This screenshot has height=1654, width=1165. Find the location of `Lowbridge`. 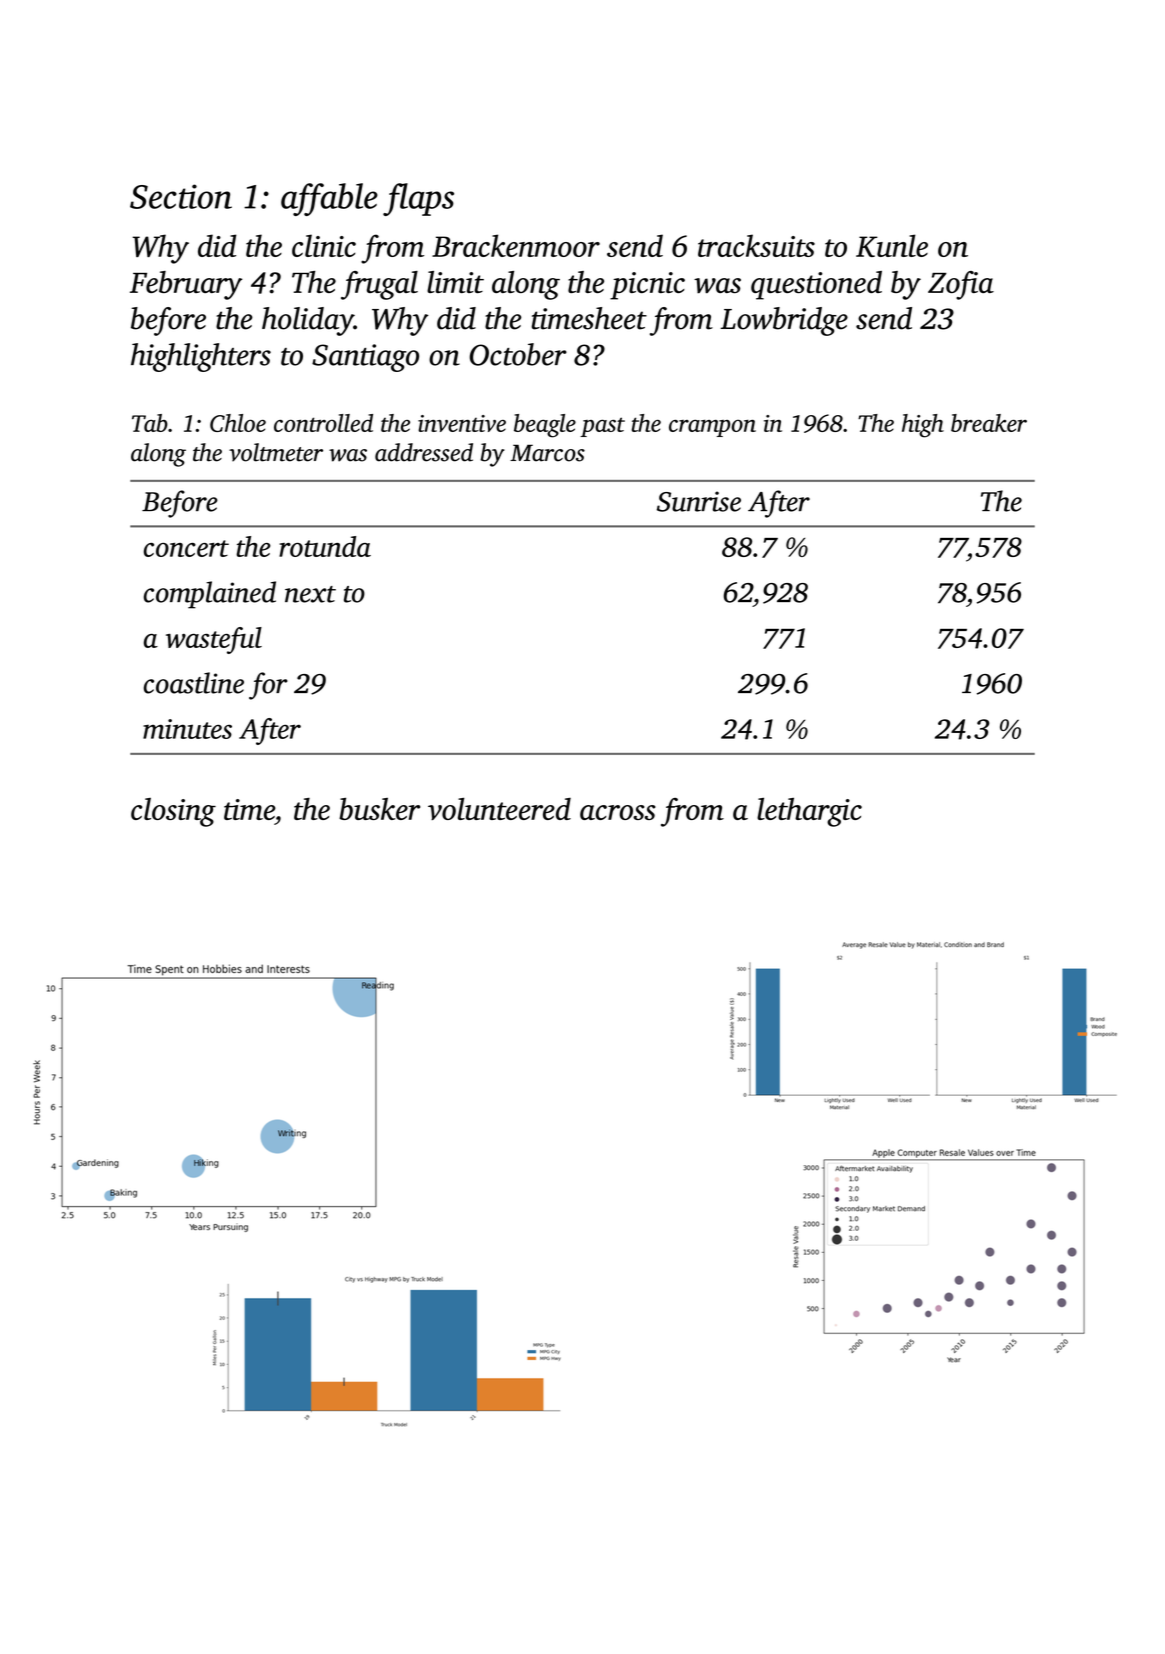

Lowbridge is located at coordinates (784, 321).
